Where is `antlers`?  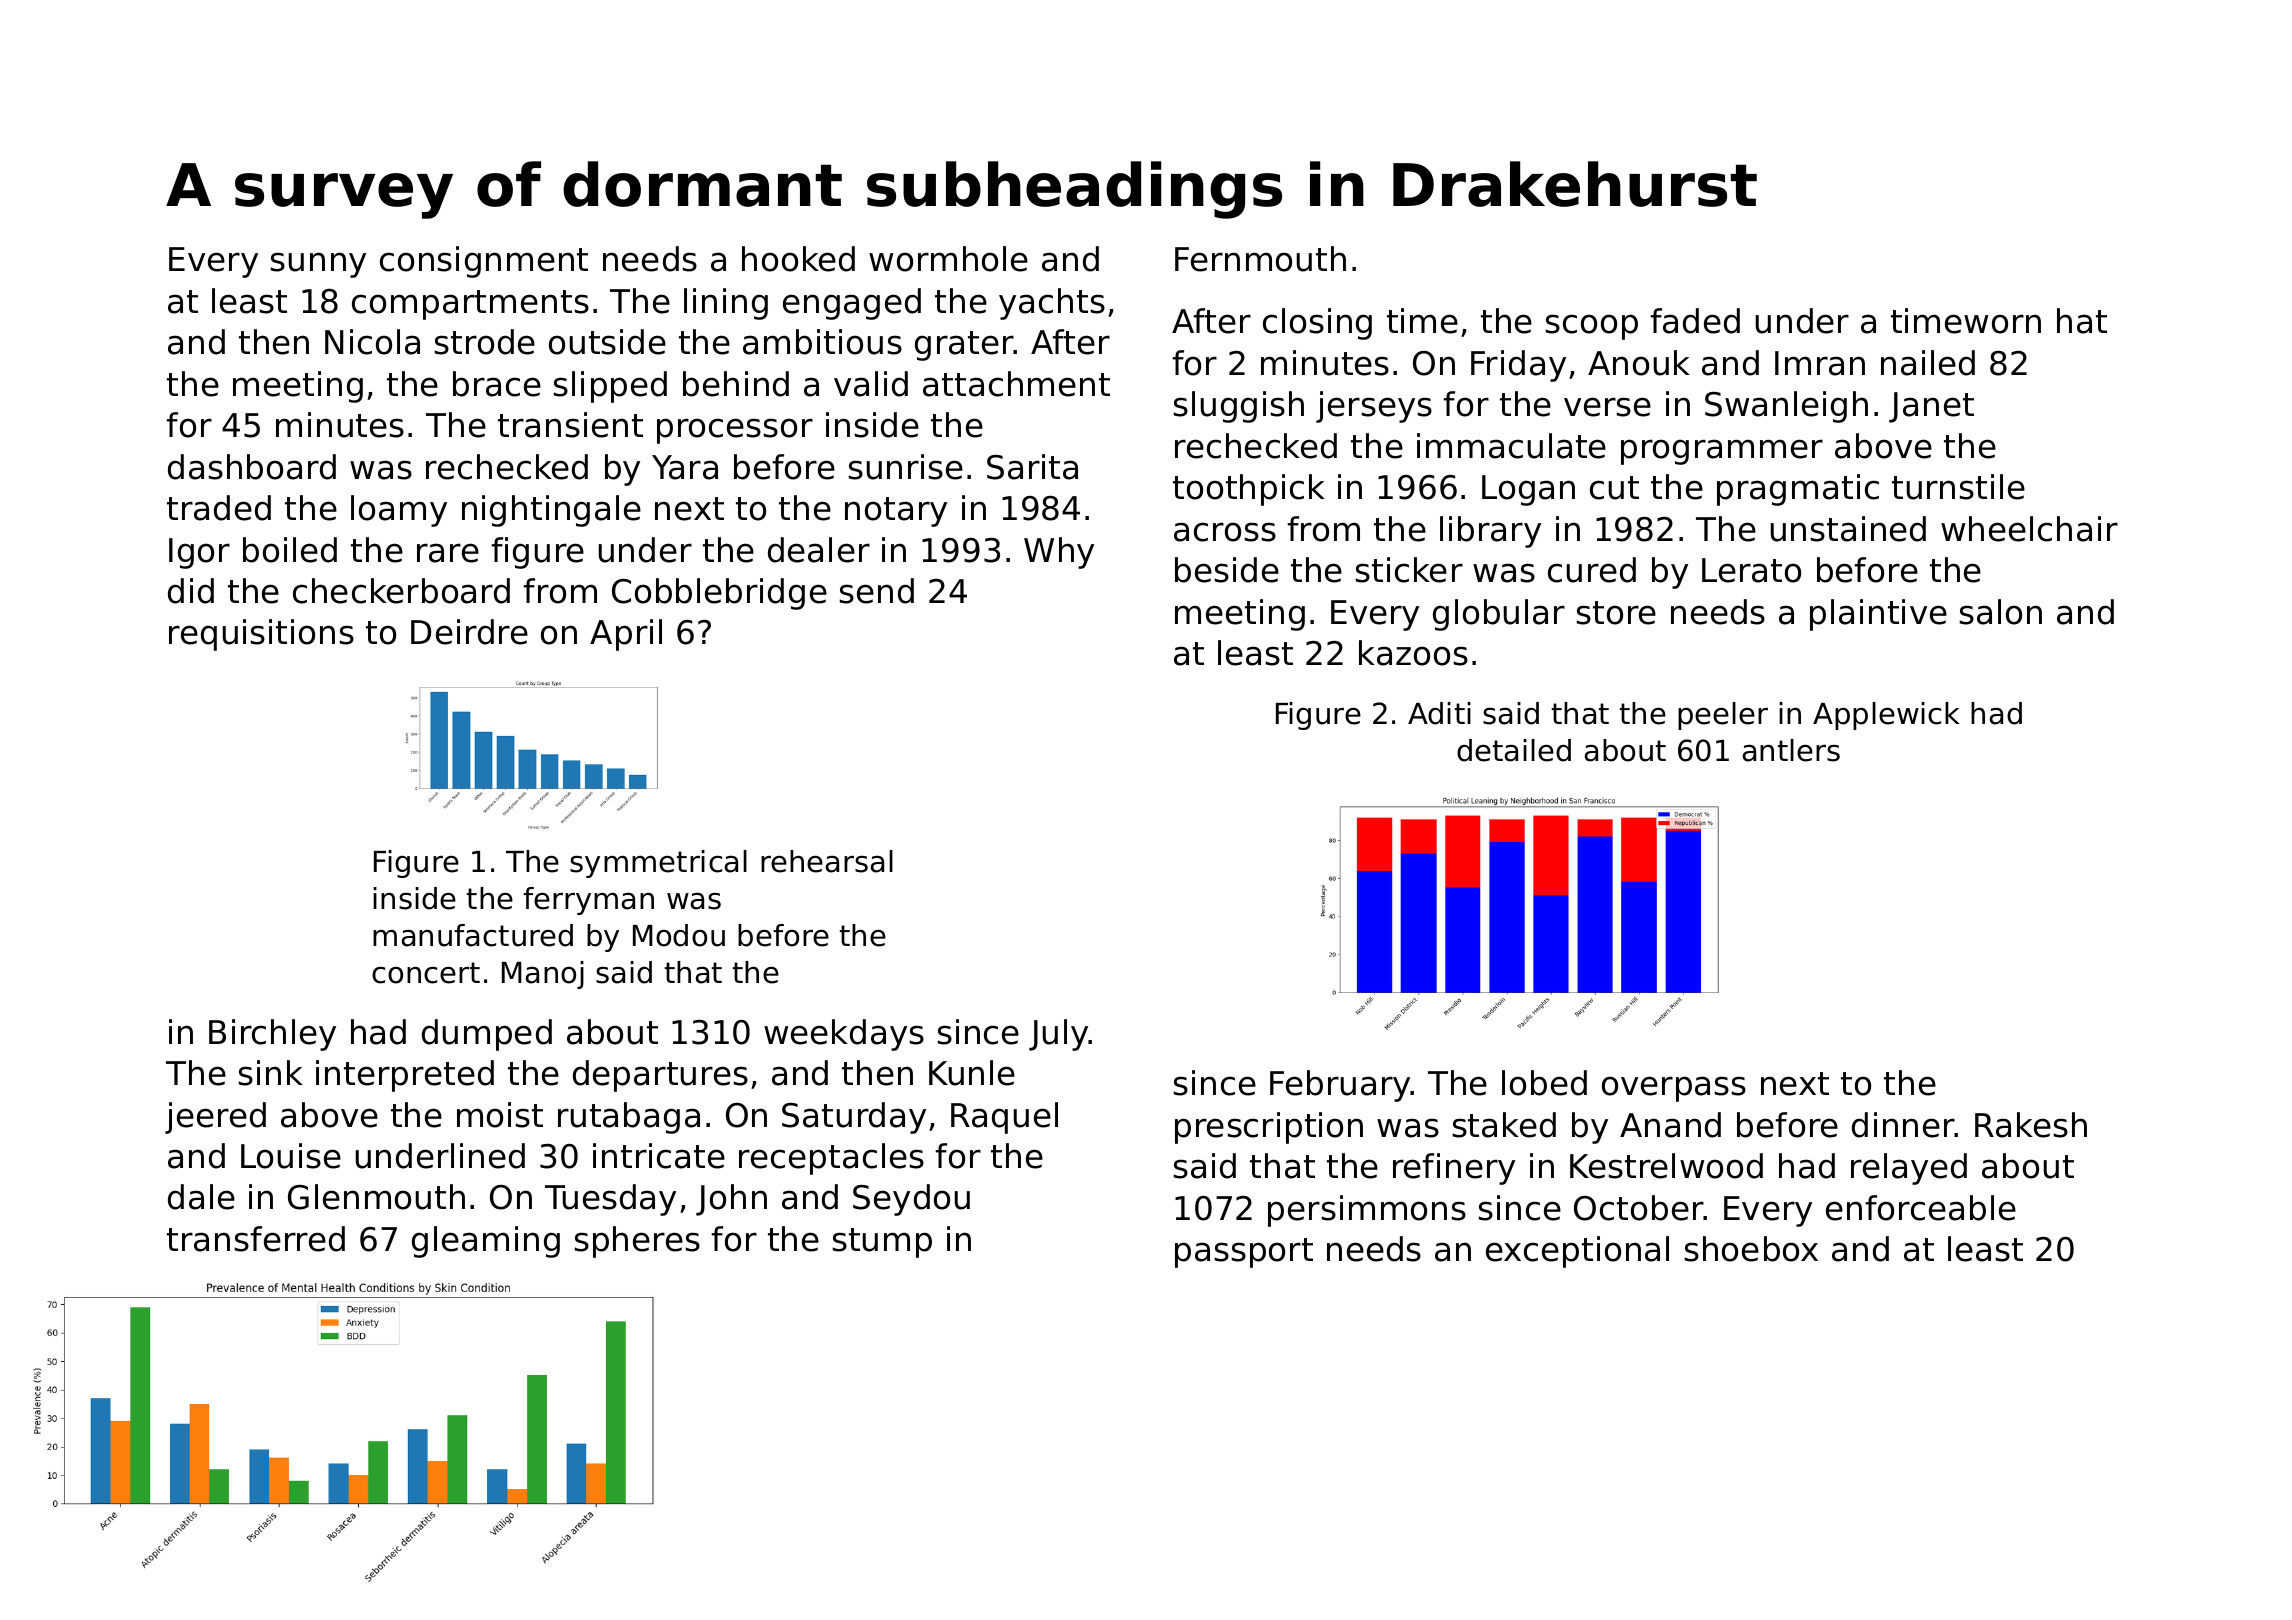 antlers is located at coordinates (1791, 750).
